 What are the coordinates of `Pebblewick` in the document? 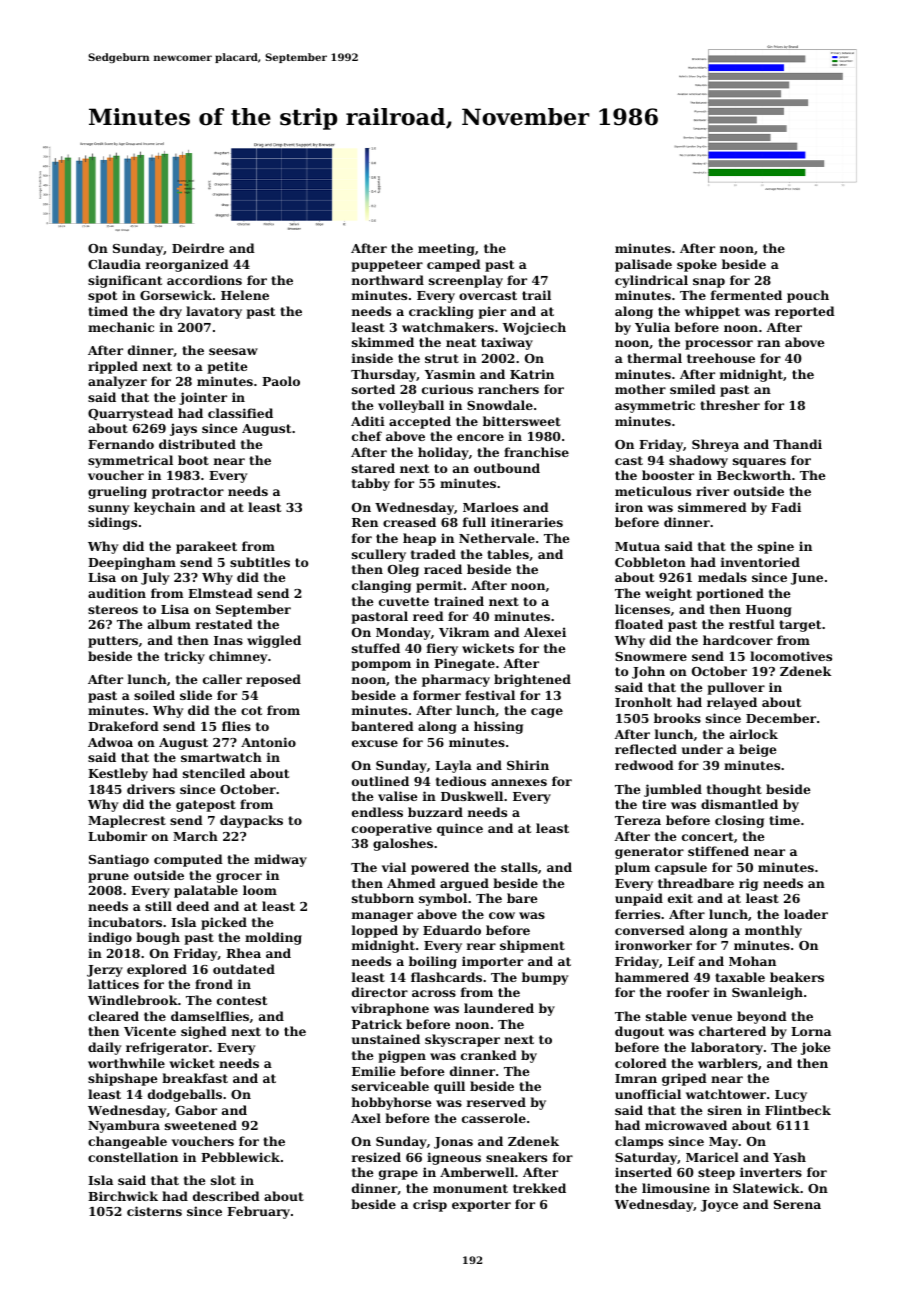 It's located at (240, 1157).
